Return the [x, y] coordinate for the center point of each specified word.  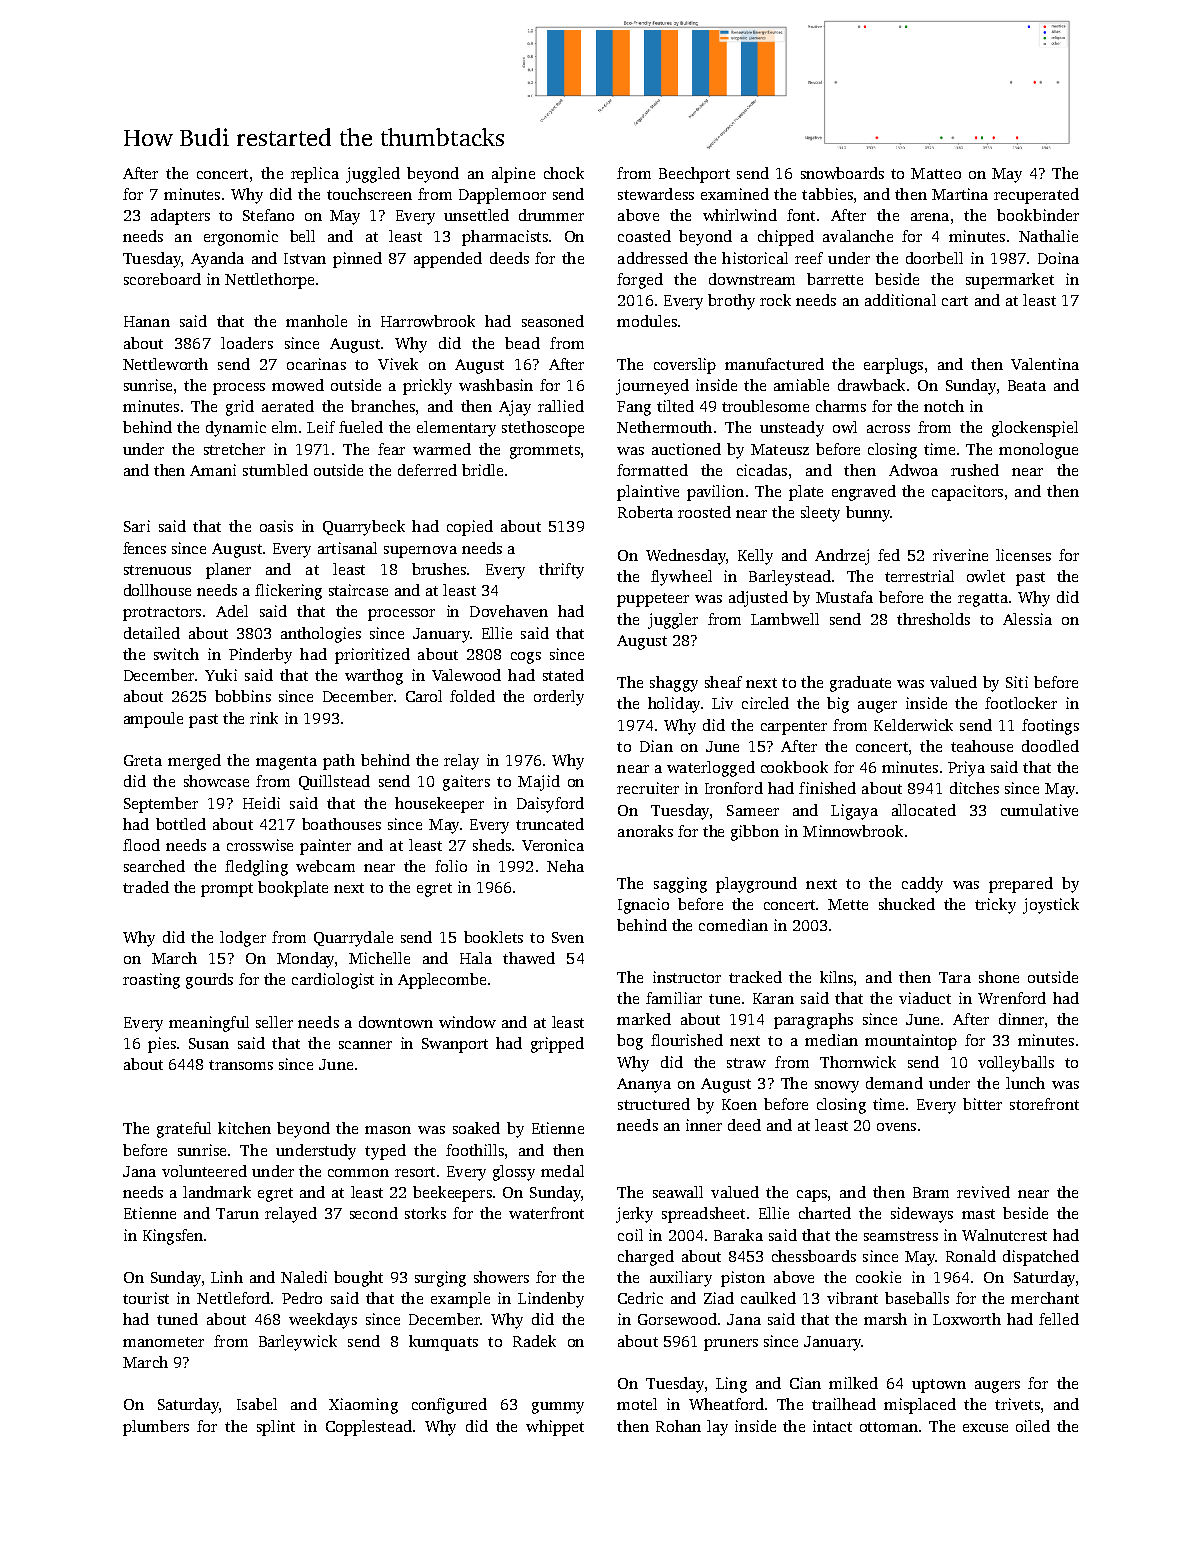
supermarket [1010, 281]
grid [240, 408]
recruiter [648, 788]
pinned [357, 260]
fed [889, 555]
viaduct [925, 998]
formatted [652, 470]
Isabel [257, 1404]
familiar [674, 998]
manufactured [774, 364]
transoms [241, 1065]
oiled [1033, 1426]
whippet [555, 1428]
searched [154, 866]
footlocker [1021, 703]
